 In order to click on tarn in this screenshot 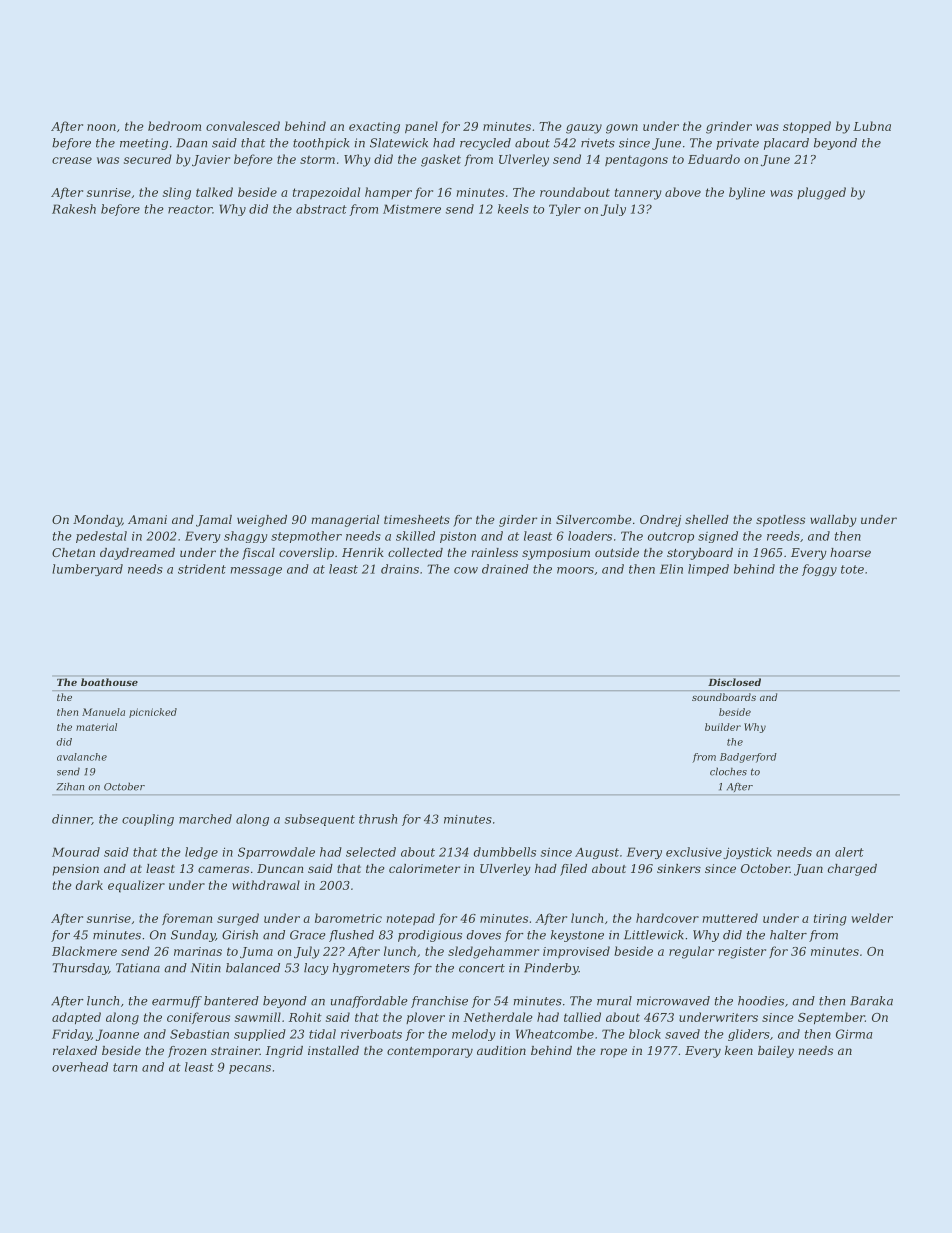, I will do `click(125, 1067)`.
